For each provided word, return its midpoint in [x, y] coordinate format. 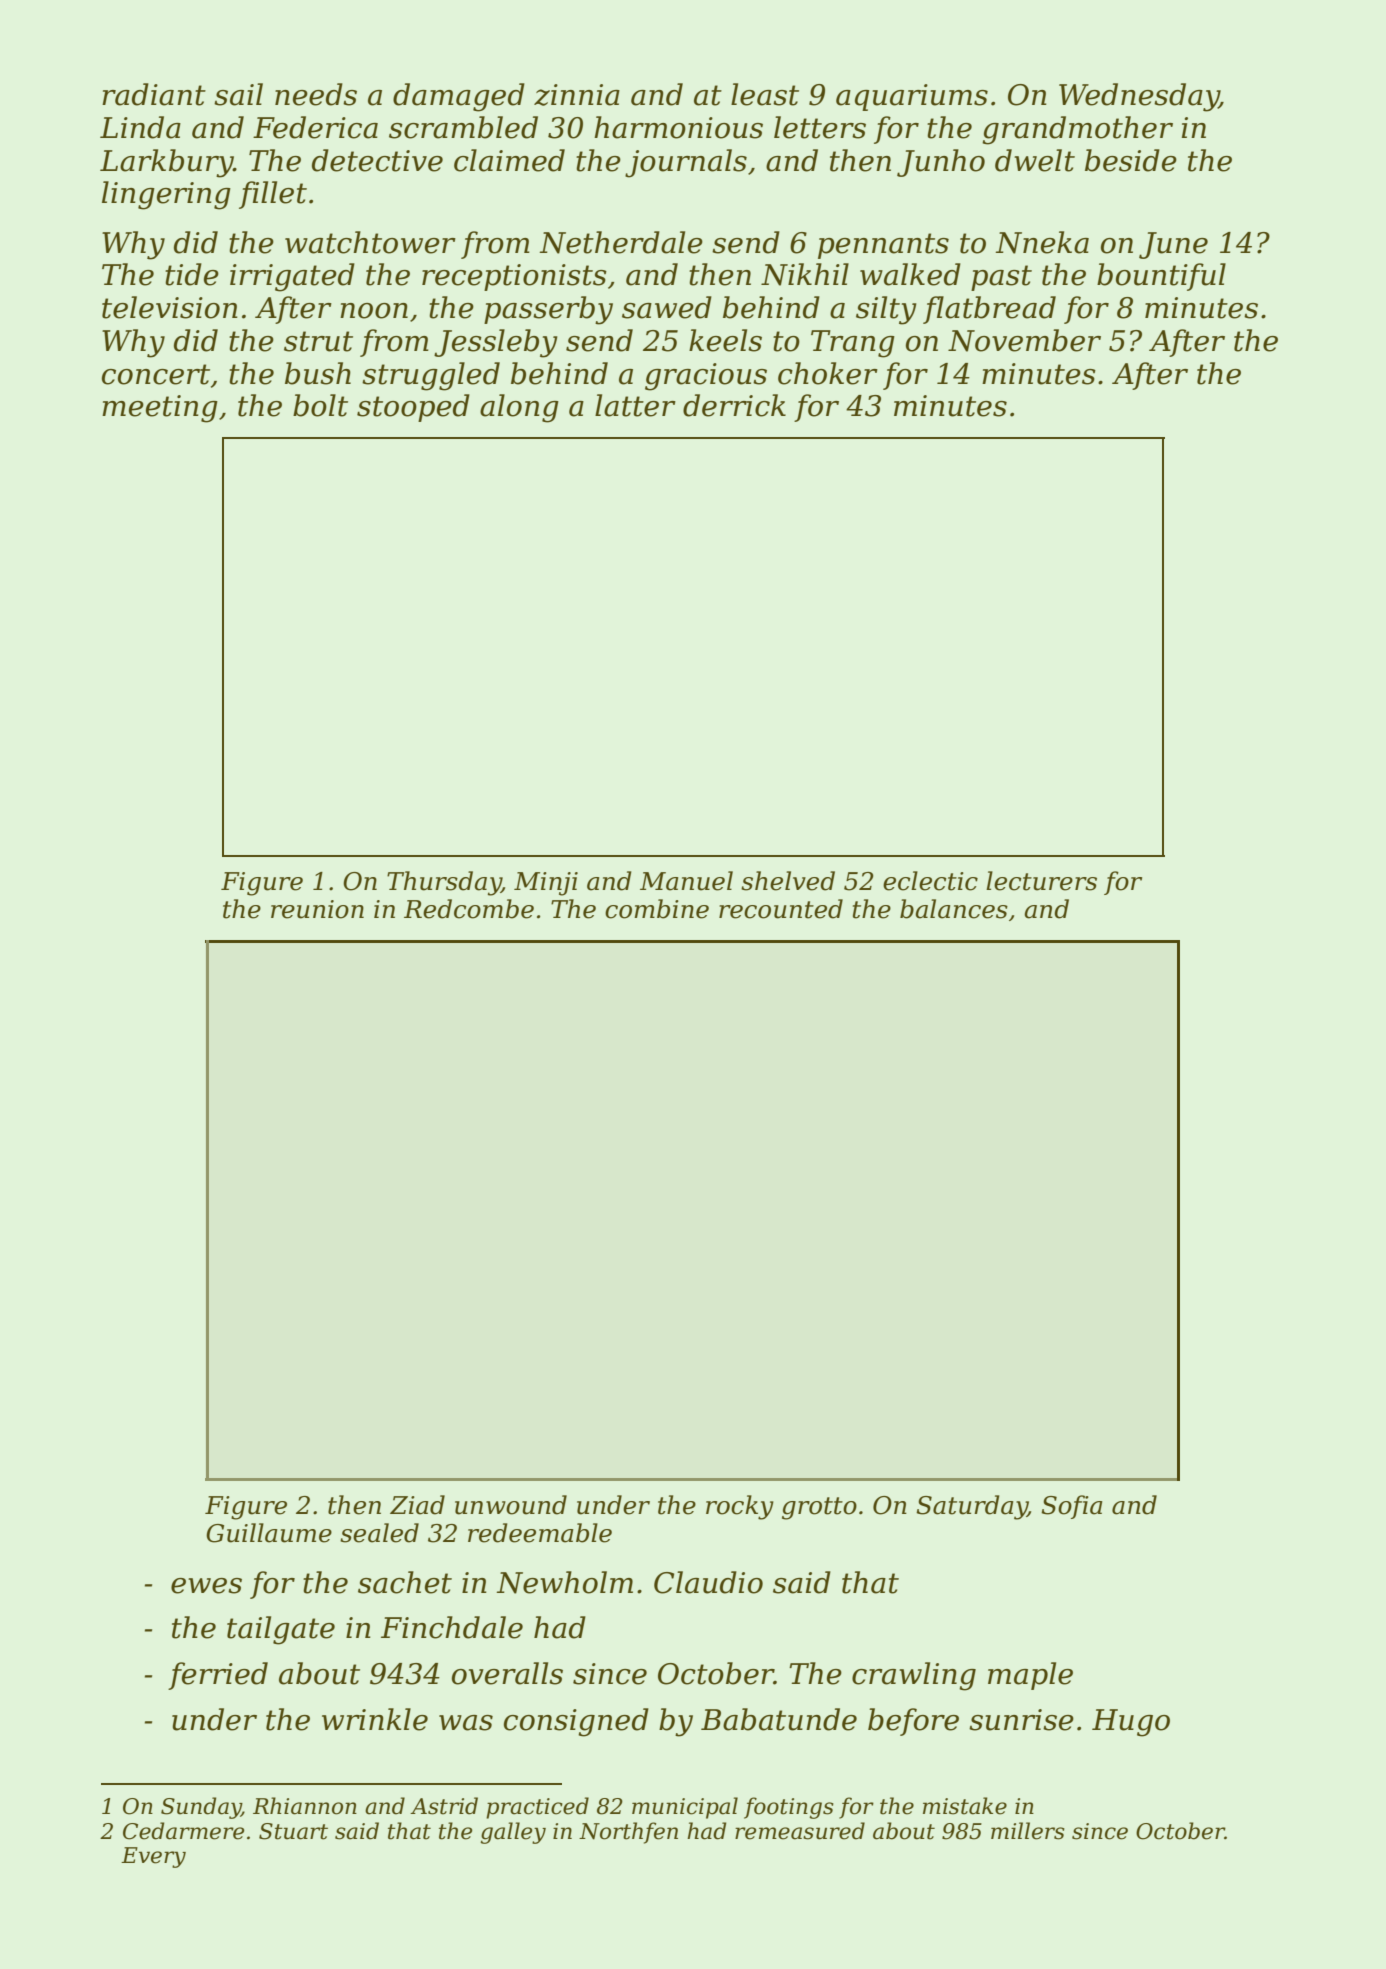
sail [238, 94]
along [519, 408]
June [1173, 245]
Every [153, 1857]
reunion [317, 909]
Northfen [628, 1833]
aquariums [912, 97]
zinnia [577, 95]
